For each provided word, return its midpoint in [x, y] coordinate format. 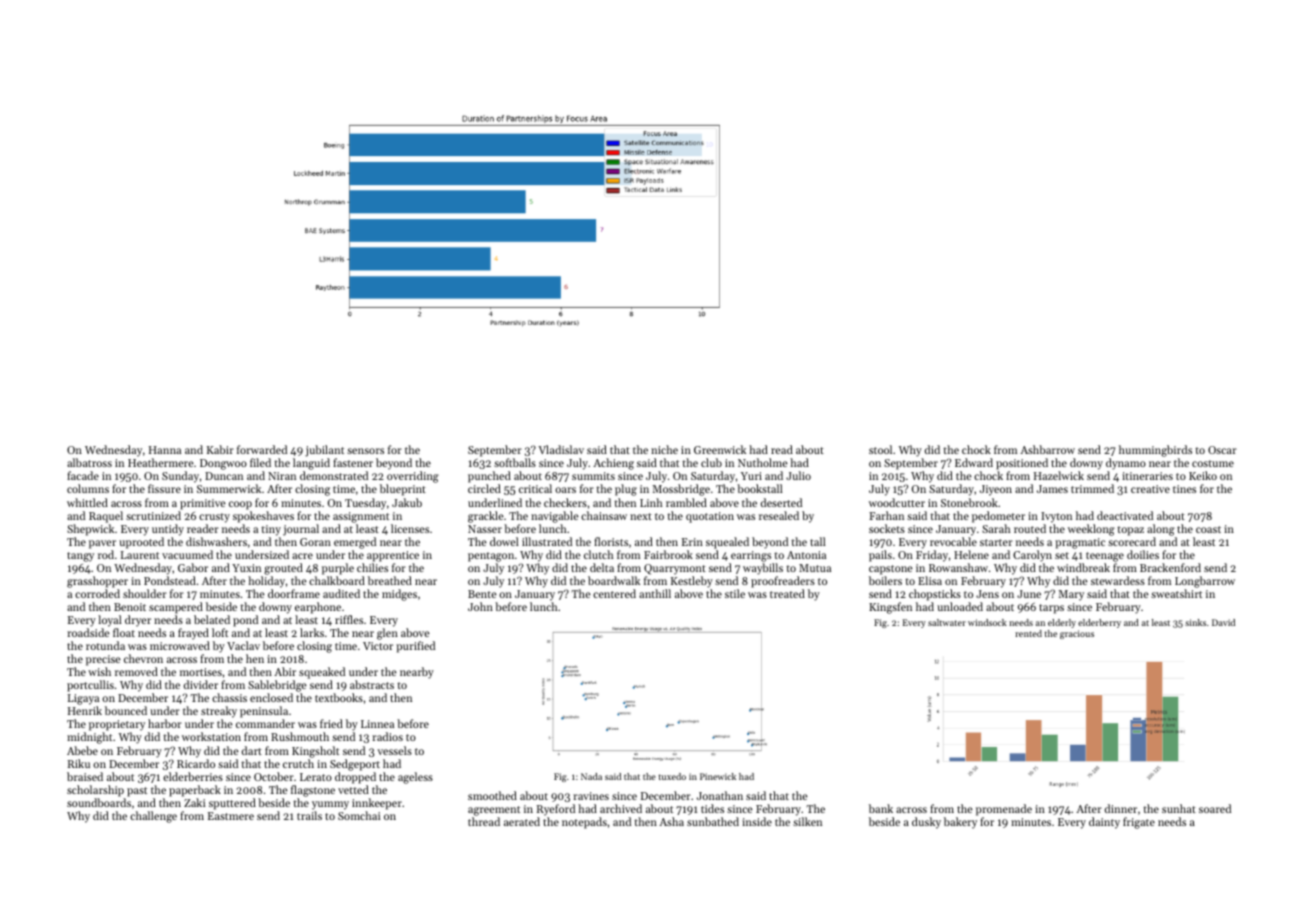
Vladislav [561, 449]
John [480, 606]
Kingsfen [890, 608]
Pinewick [718, 776]
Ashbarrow [1047, 449]
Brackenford [1170, 567]
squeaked [322, 673]
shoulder [145, 593]
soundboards [99, 802]
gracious [1077, 634]
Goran [315, 542]
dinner [1121, 808]
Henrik [85, 710]
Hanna [165, 450]
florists [611, 541]
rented [1028, 633]
